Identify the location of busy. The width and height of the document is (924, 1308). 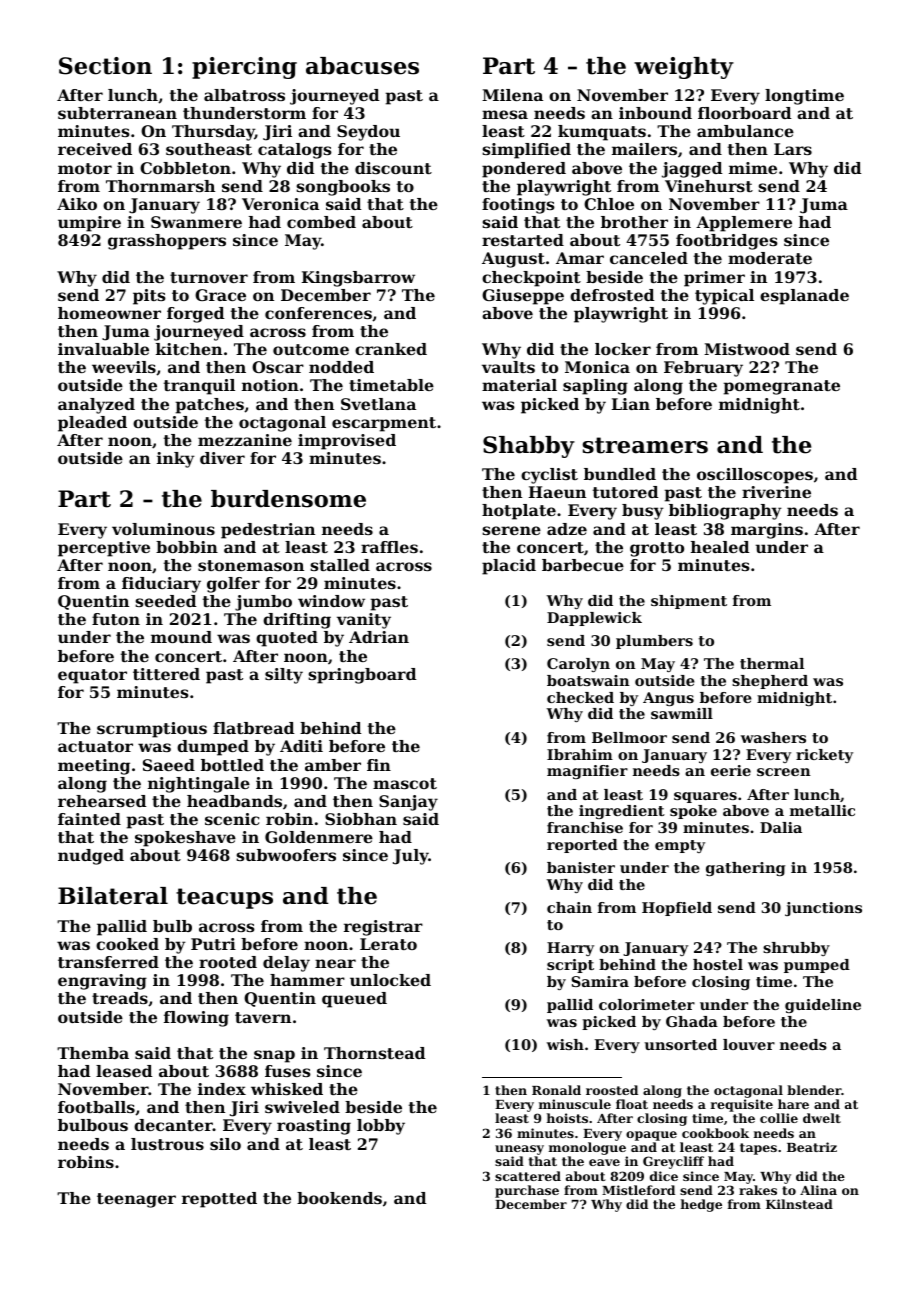
(643, 512).
